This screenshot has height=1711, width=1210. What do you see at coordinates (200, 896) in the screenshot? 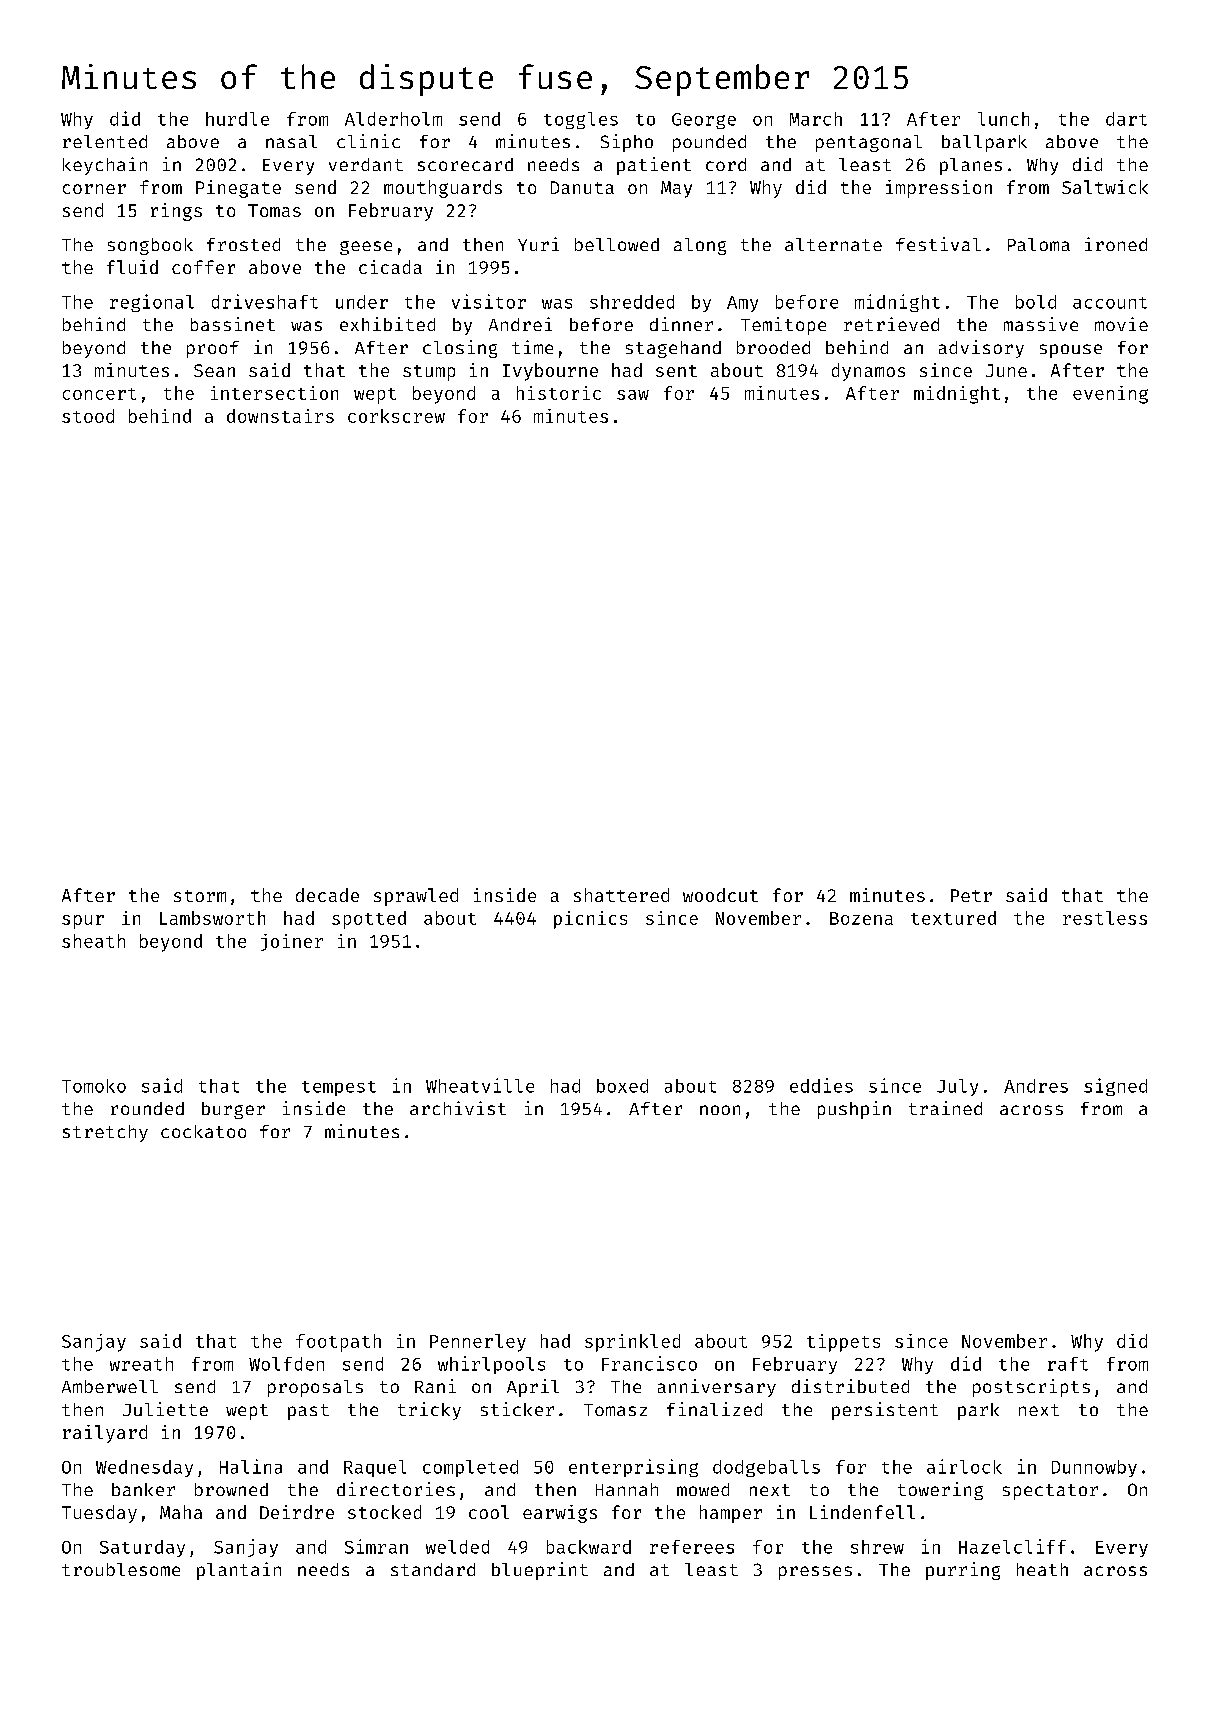
I see `storm` at bounding box center [200, 896].
